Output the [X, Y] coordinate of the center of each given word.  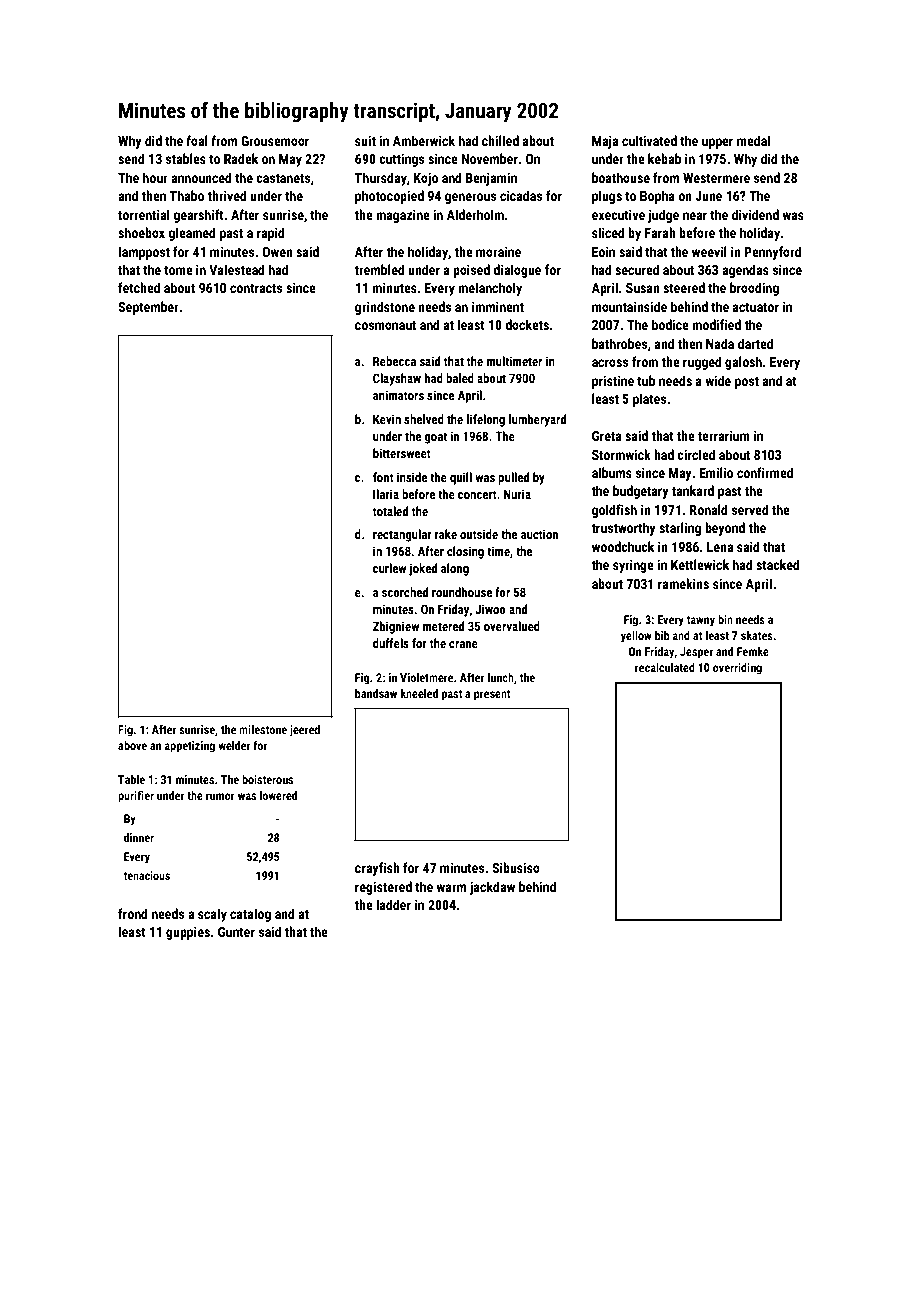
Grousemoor [275, 141]
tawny [701, 621]
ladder [393, 904]
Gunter [236, 932]
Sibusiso [516, 867]
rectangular [402, 535]
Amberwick [424, 140]
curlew [389, 568]
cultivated [649, 140]
